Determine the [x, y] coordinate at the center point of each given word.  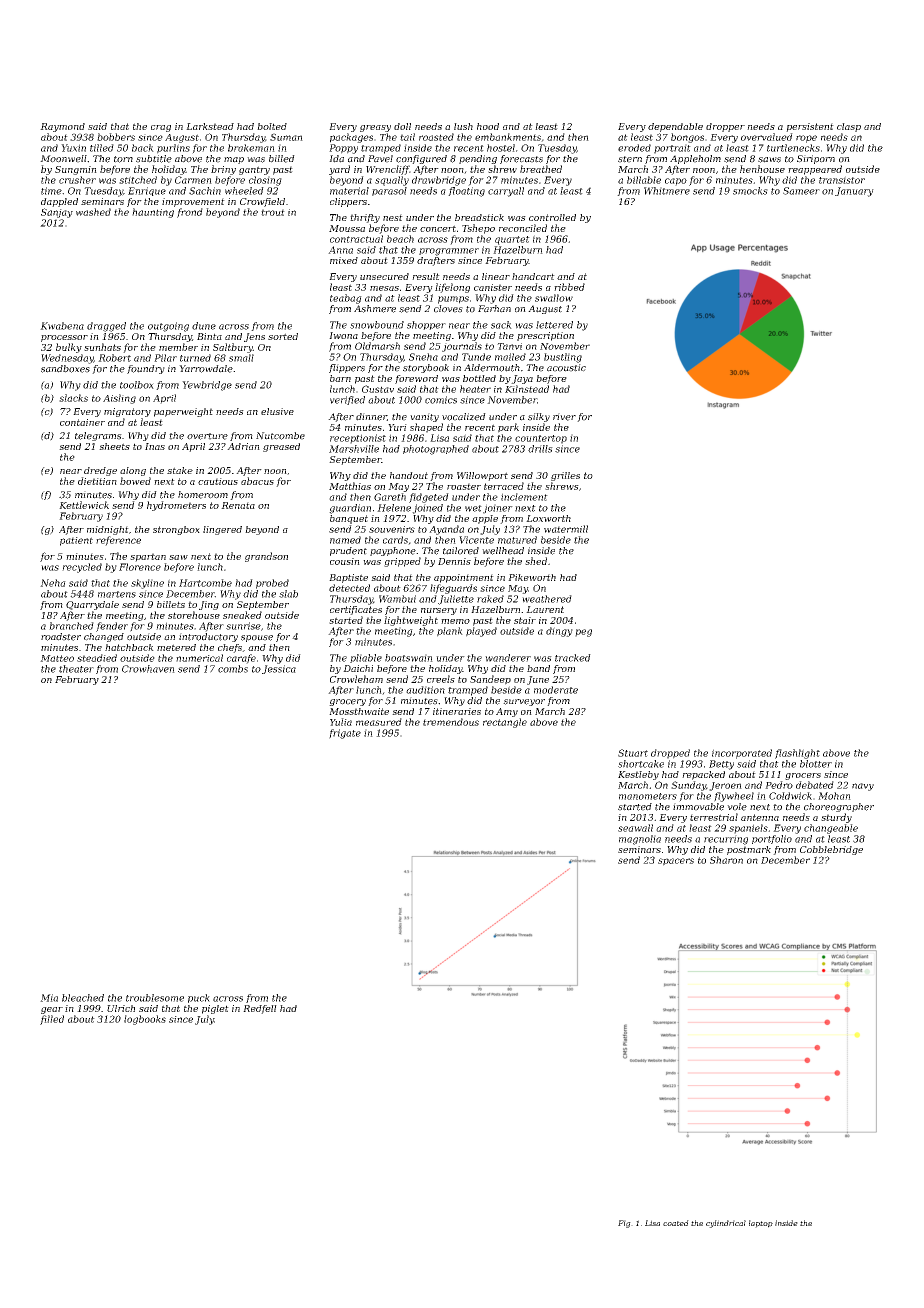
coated [676, 1223]
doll [402, 126]
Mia [49, 998]
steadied [97, 658]
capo [676, 182]
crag [161, 128]
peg [583, 633]
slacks [73, 398]
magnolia [640, 840]
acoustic [566, 368]
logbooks [145, 1020]
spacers [676, 862]
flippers [347, 368]
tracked [573, 658]
